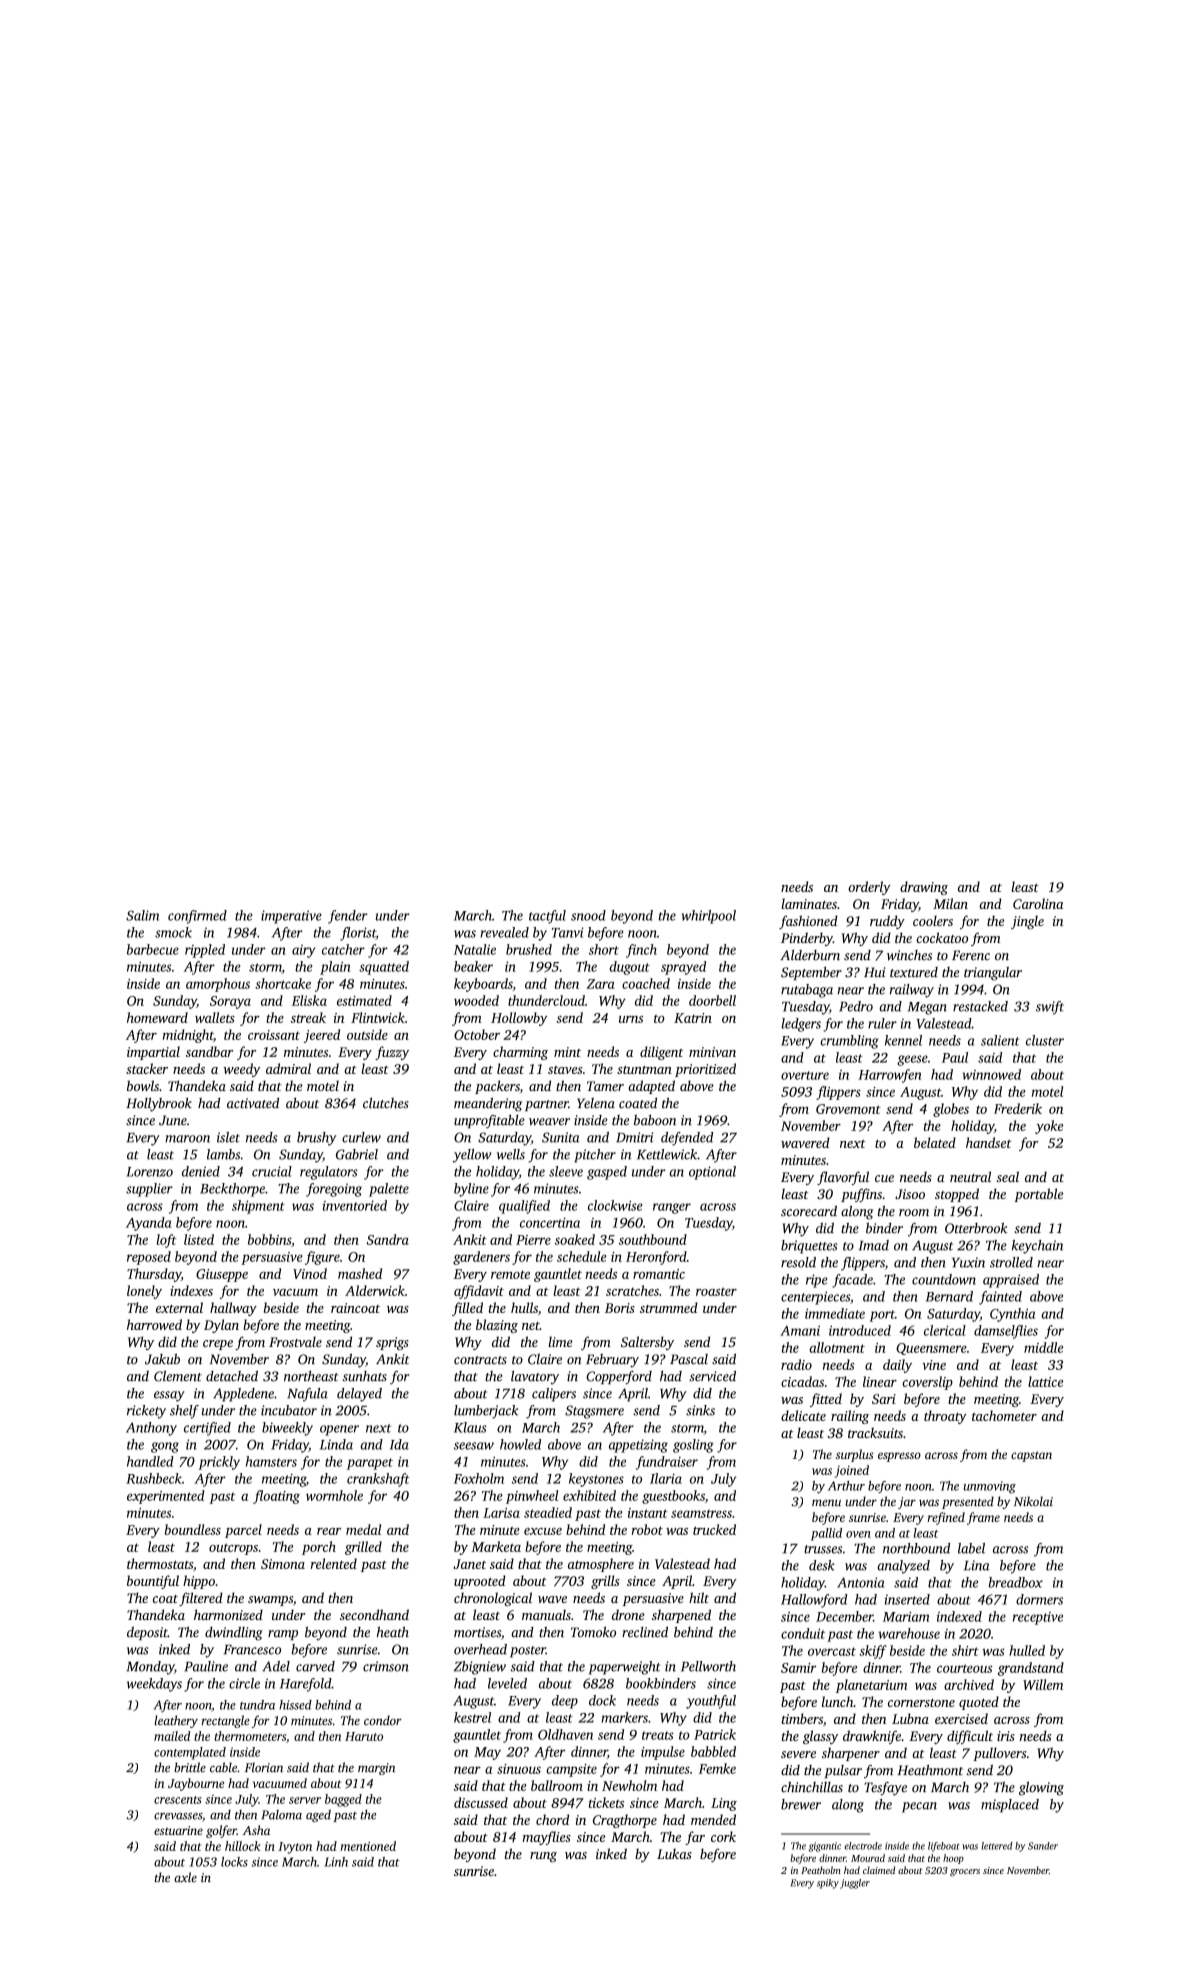  I want to click on Hui, so click(875, 972).
